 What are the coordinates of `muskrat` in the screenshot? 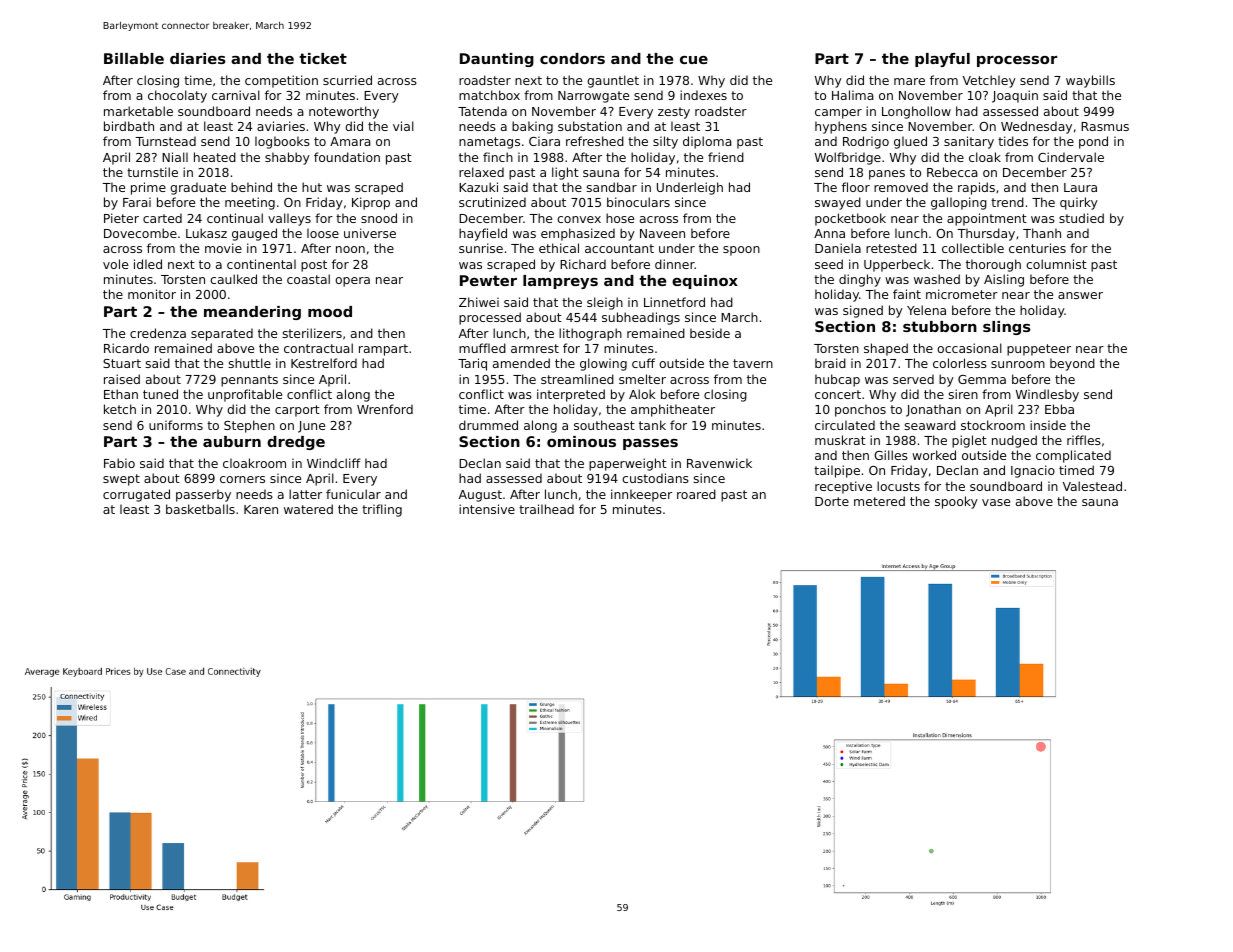 It's located at (840, 440).
